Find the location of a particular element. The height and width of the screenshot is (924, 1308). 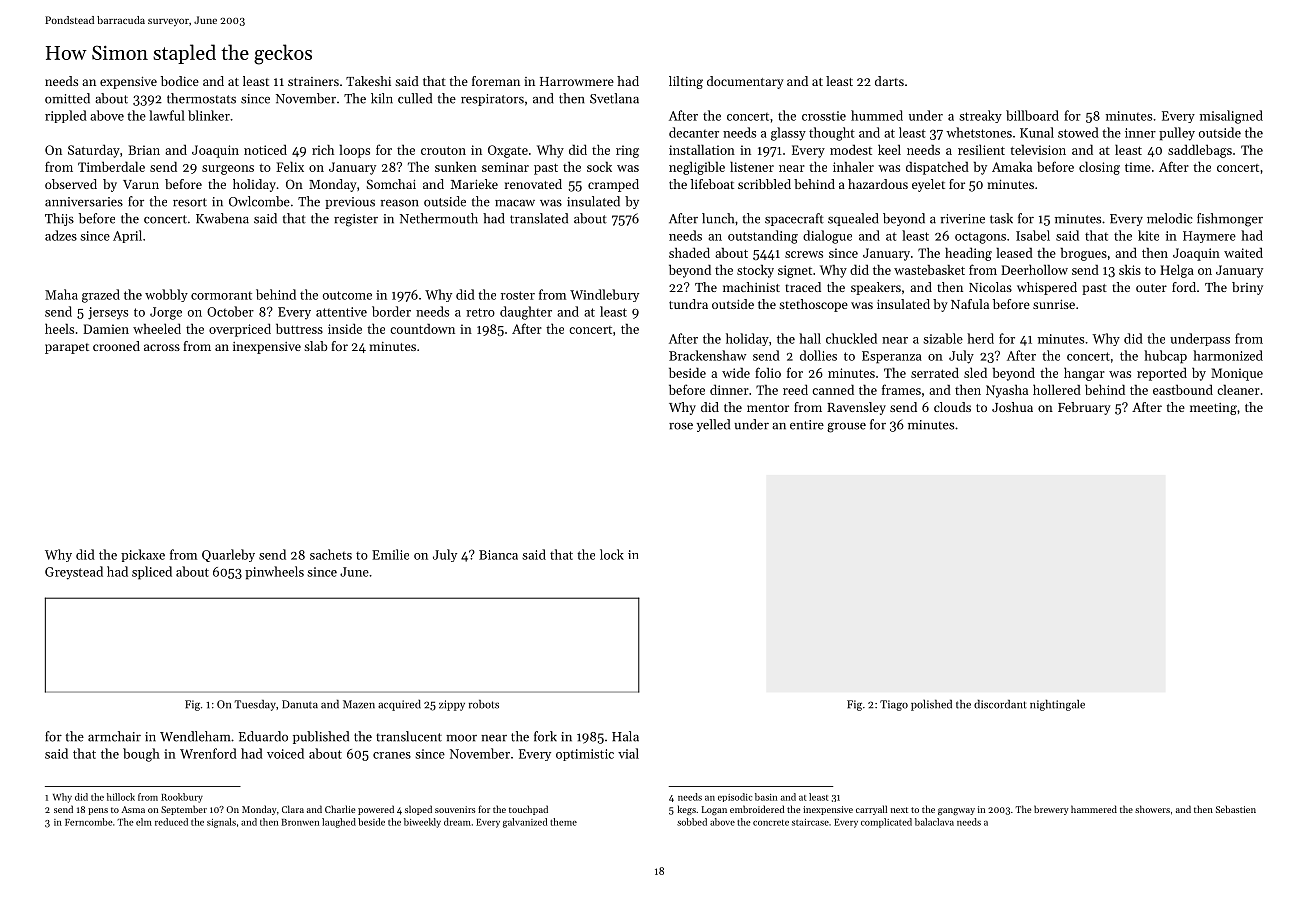

Greystead is located at coordinates (74, 573).
